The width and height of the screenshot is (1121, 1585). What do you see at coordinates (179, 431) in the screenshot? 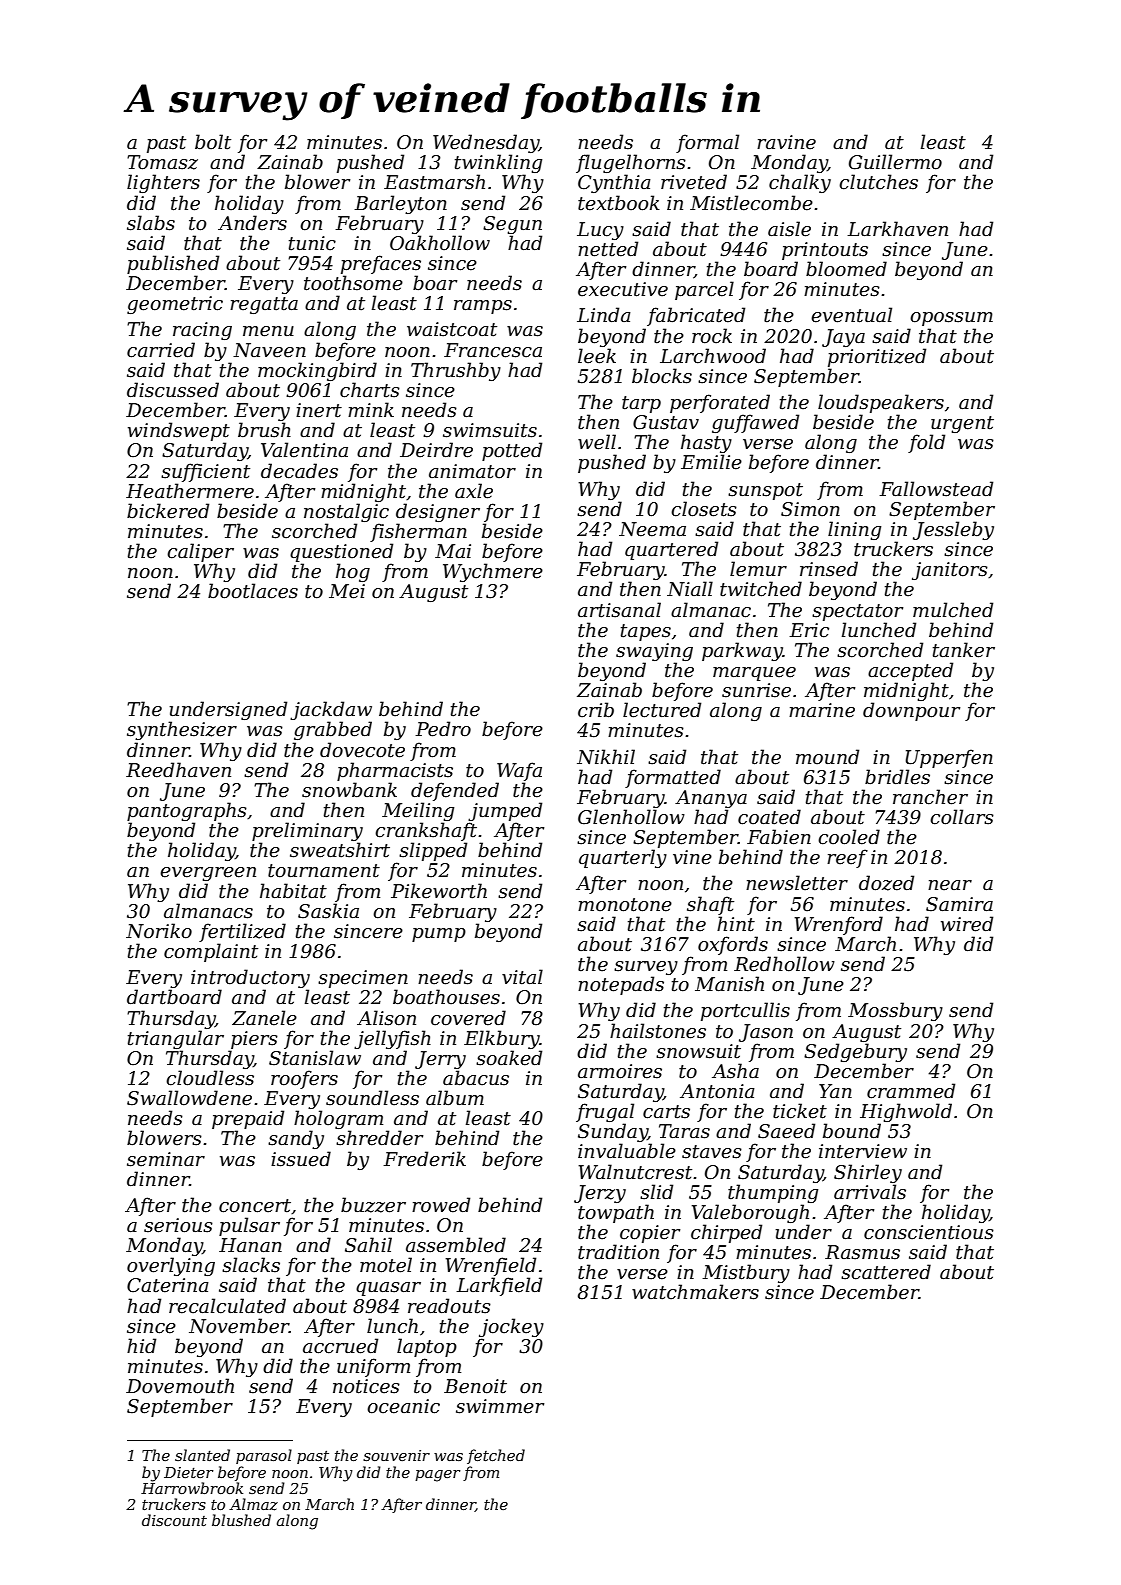
I see `windswept` at bounding box center [179, 431].
